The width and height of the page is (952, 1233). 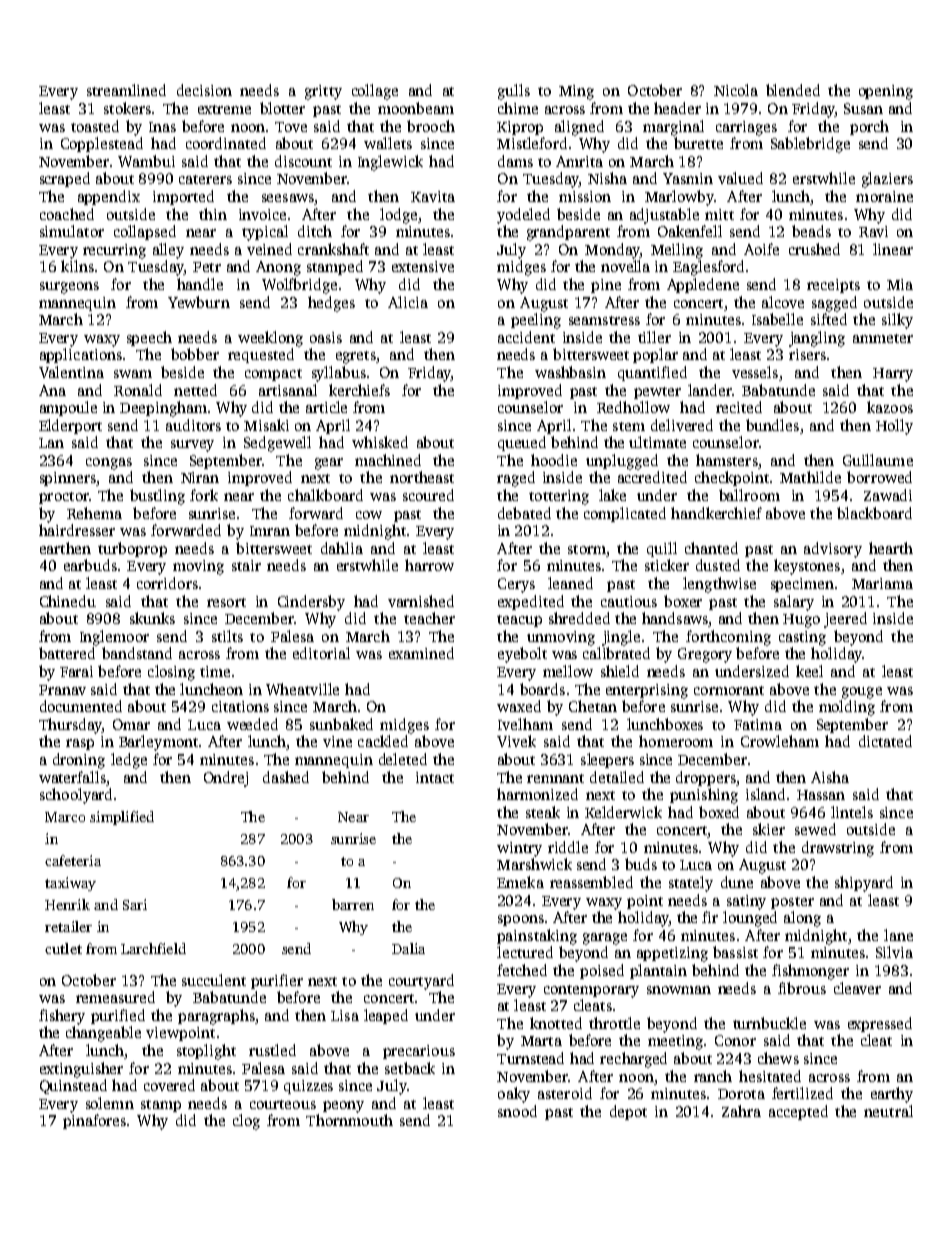 What do you see at coordinates (514, 92) in the page?
I see `gulls` at bounding box center [514, 92].
